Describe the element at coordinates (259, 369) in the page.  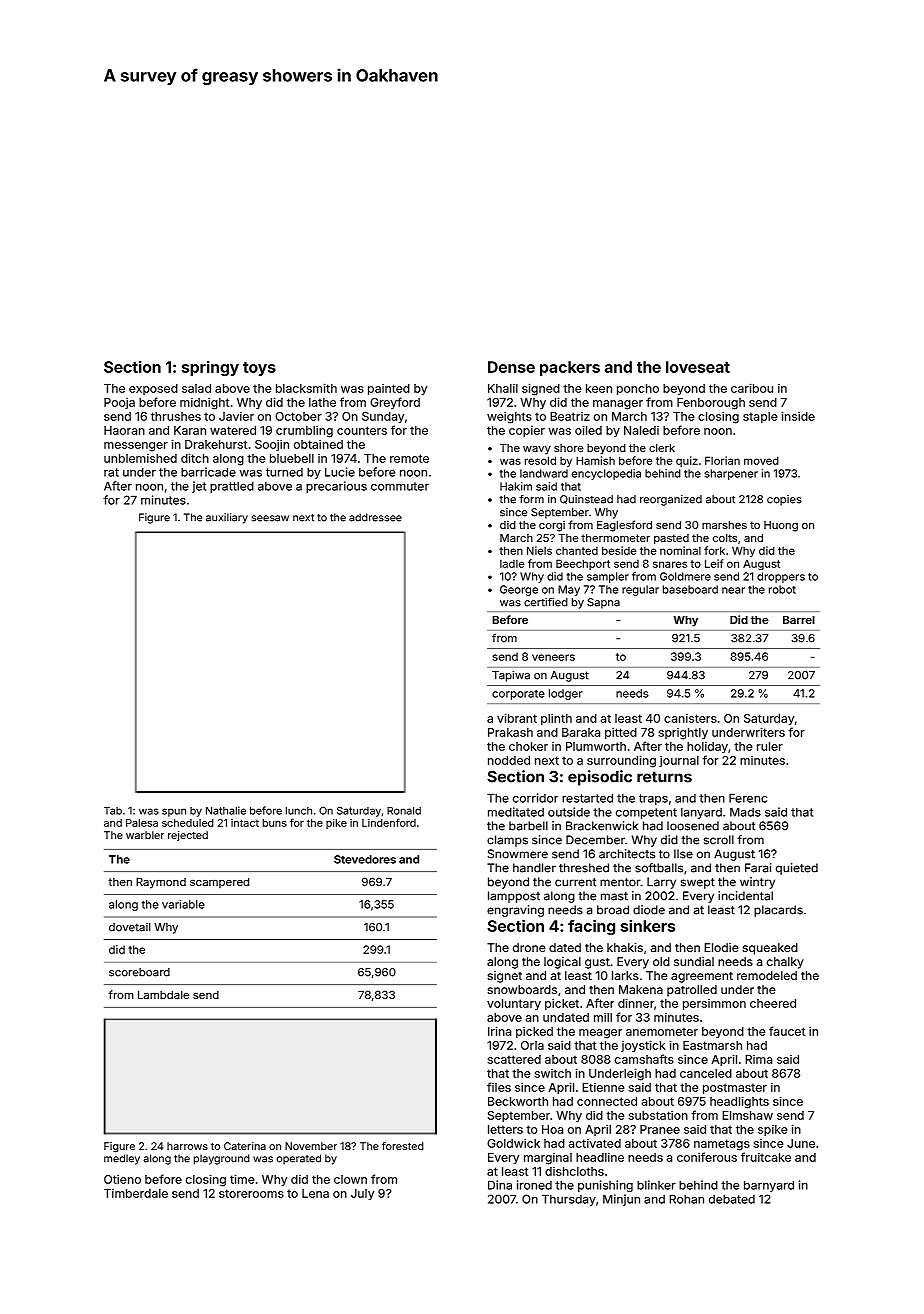
I see `toys` at that location.
